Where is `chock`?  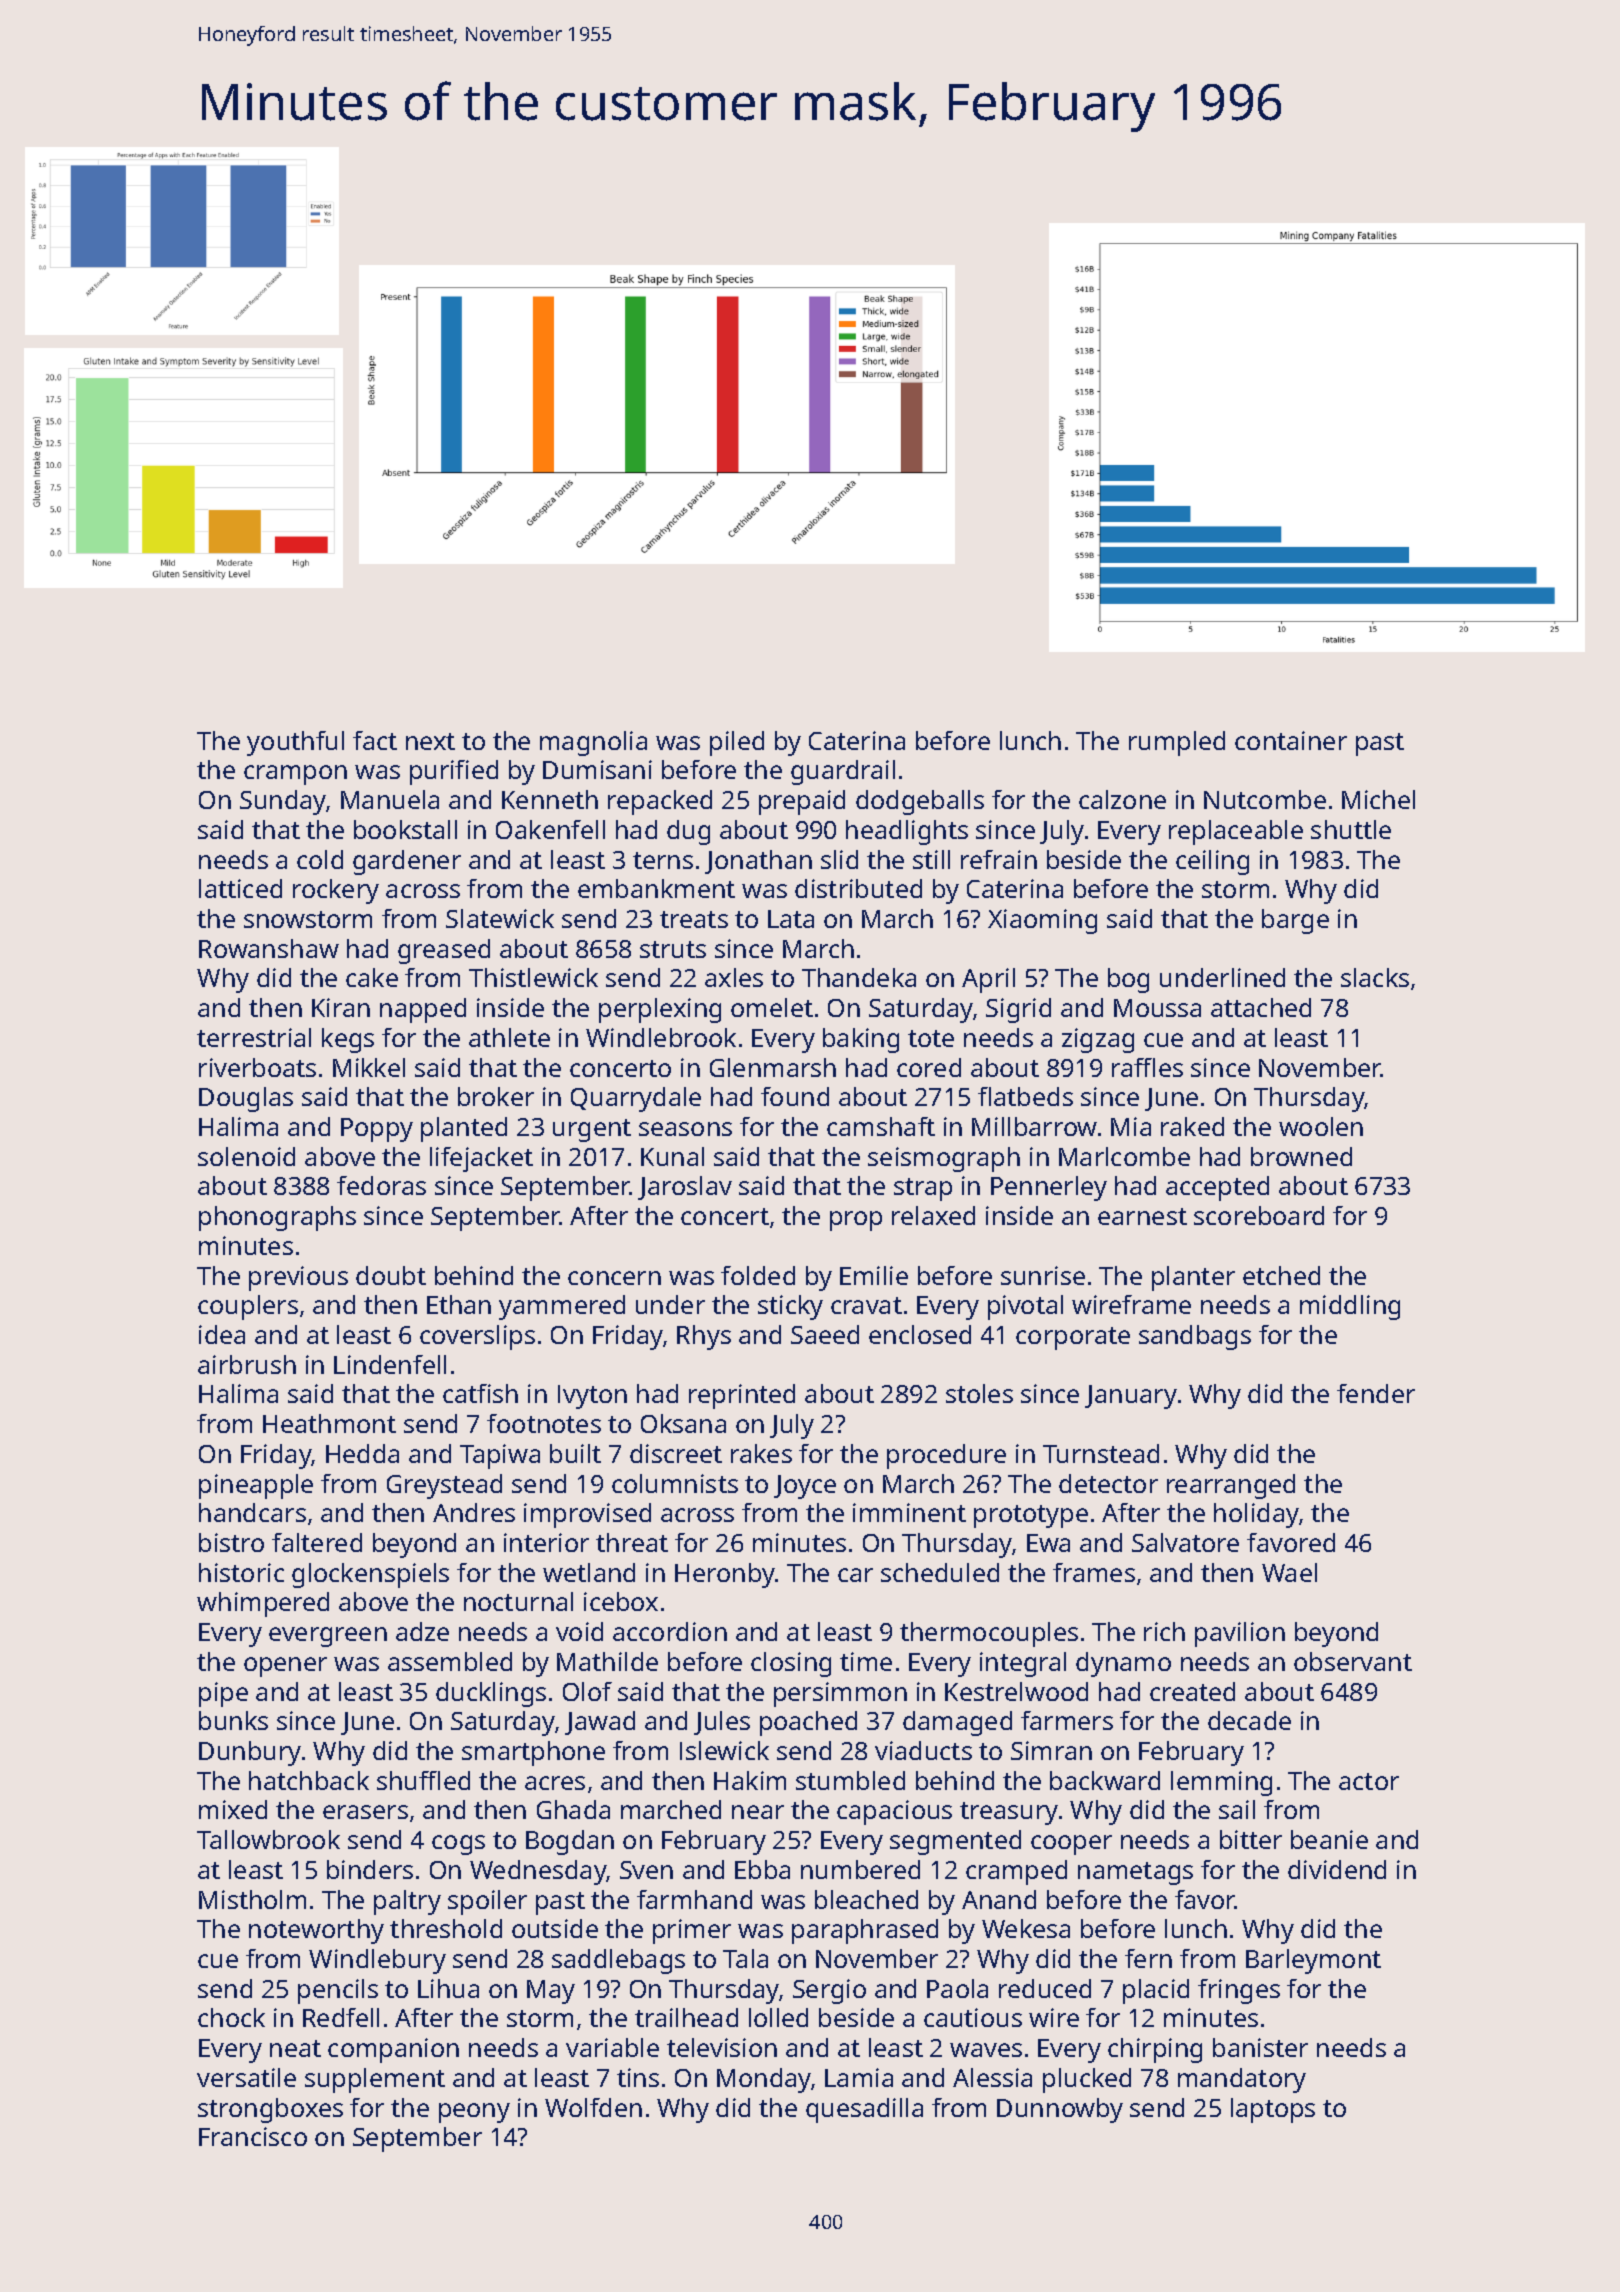 chock is located at coordinates (231, 2017).
